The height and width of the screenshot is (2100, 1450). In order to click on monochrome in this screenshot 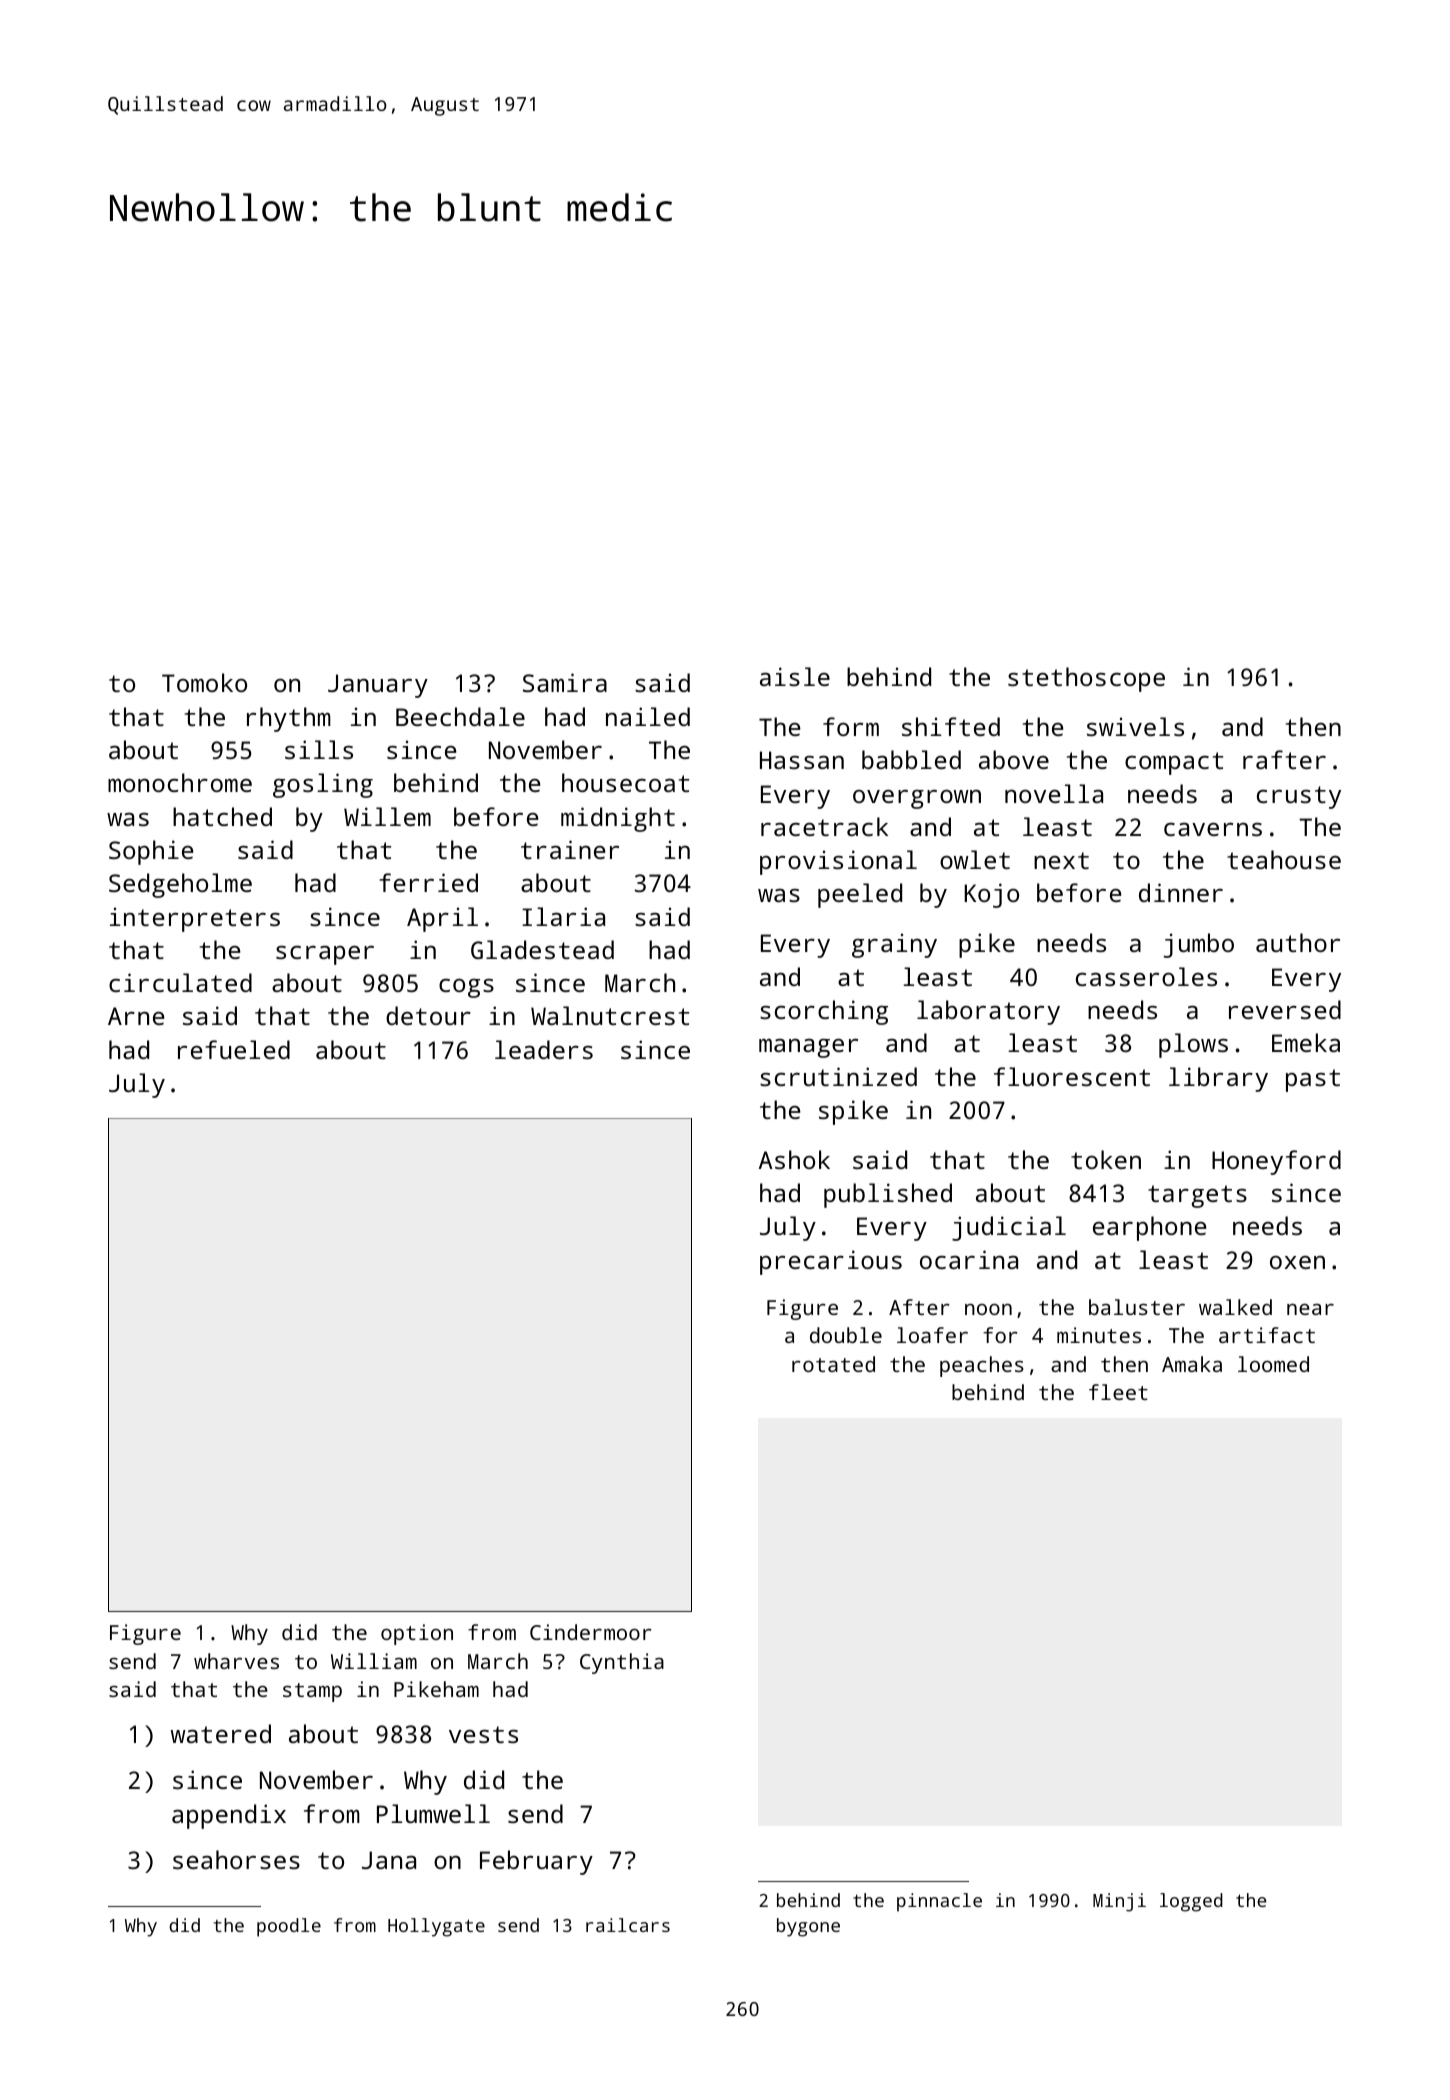, I will do `click(180, 782)`.
